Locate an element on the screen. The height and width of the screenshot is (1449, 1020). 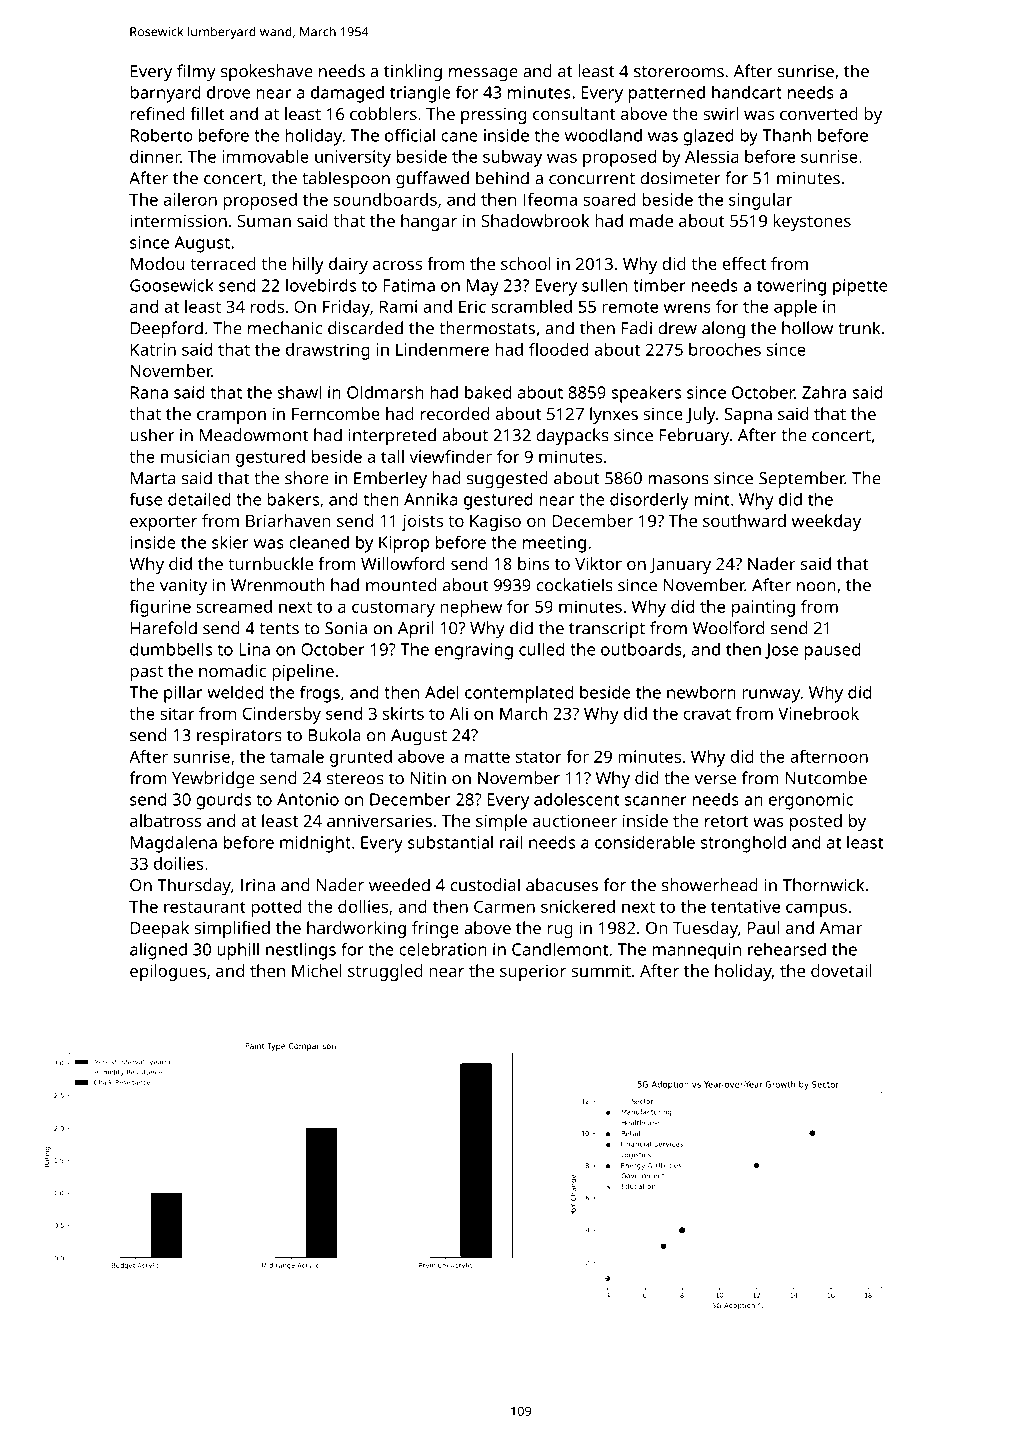
superior is located at coordinates (533, 973).
